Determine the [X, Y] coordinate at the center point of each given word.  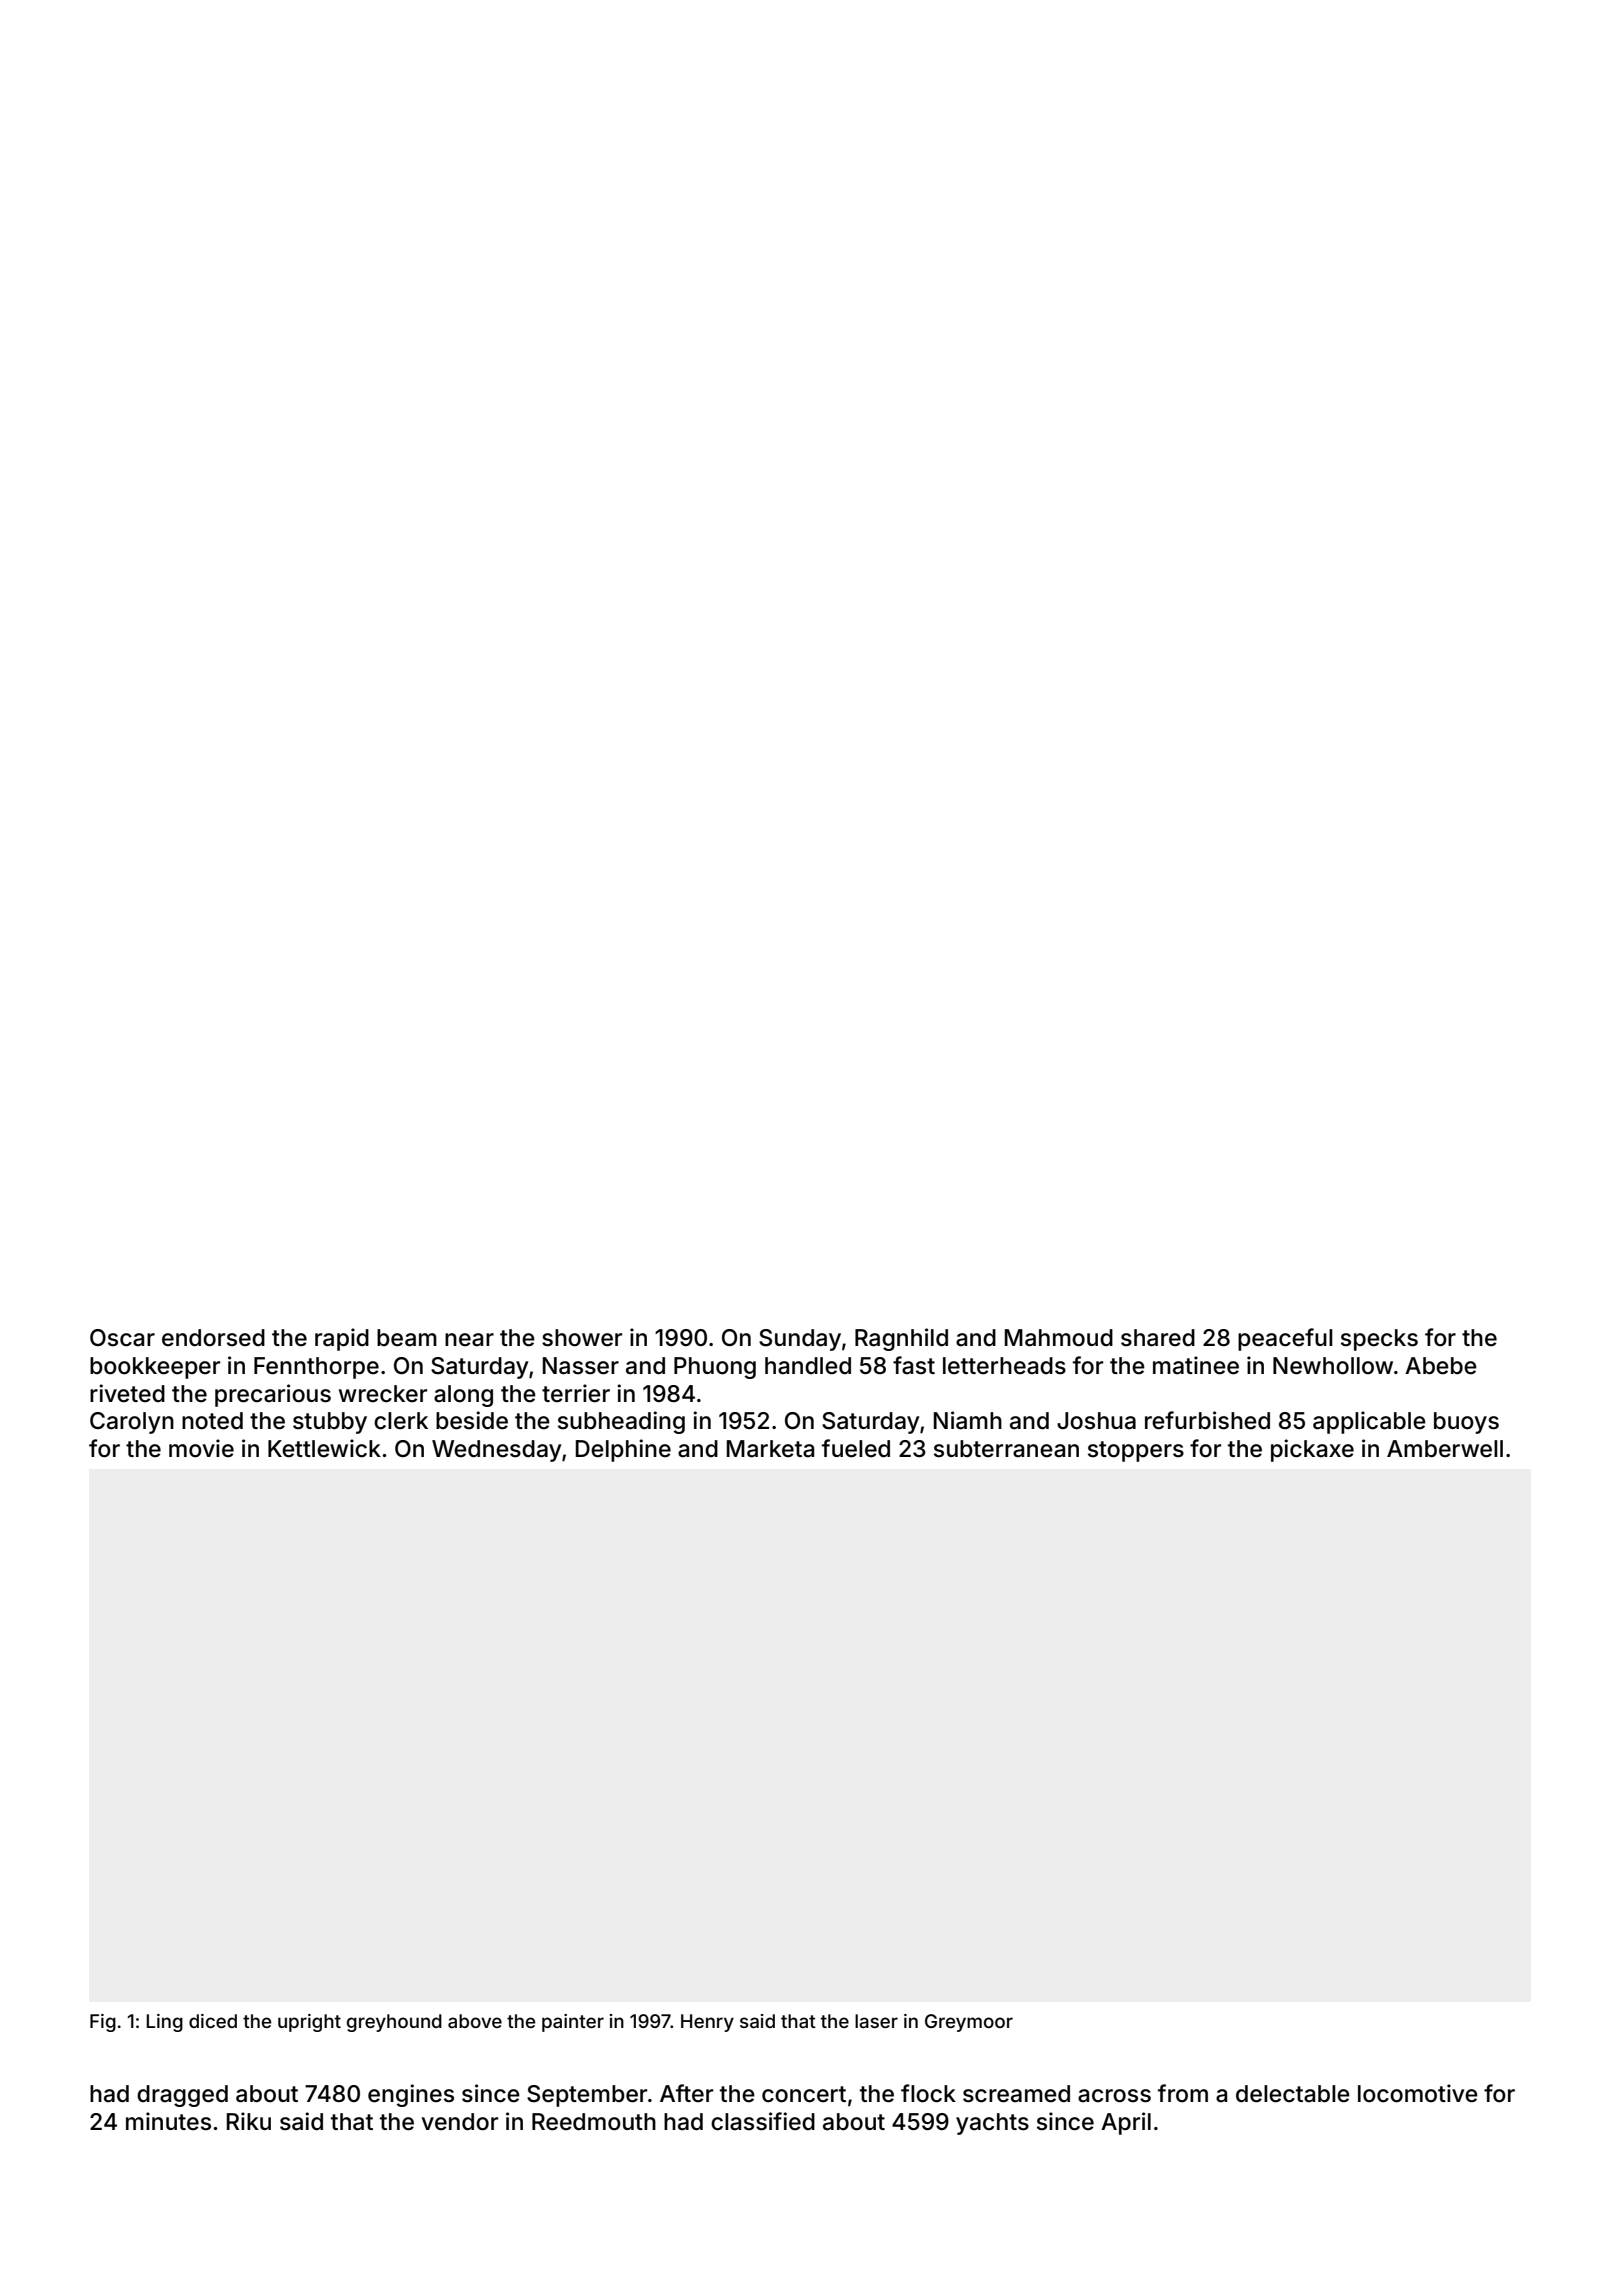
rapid [342, 1339]
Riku [249, 2121]
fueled [856, 1448]
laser [876, 2021]
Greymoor [969, 2023]
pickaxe [1312, 1450]
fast [914, 1365]
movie [201, 1448]
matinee [1196, 1365]
